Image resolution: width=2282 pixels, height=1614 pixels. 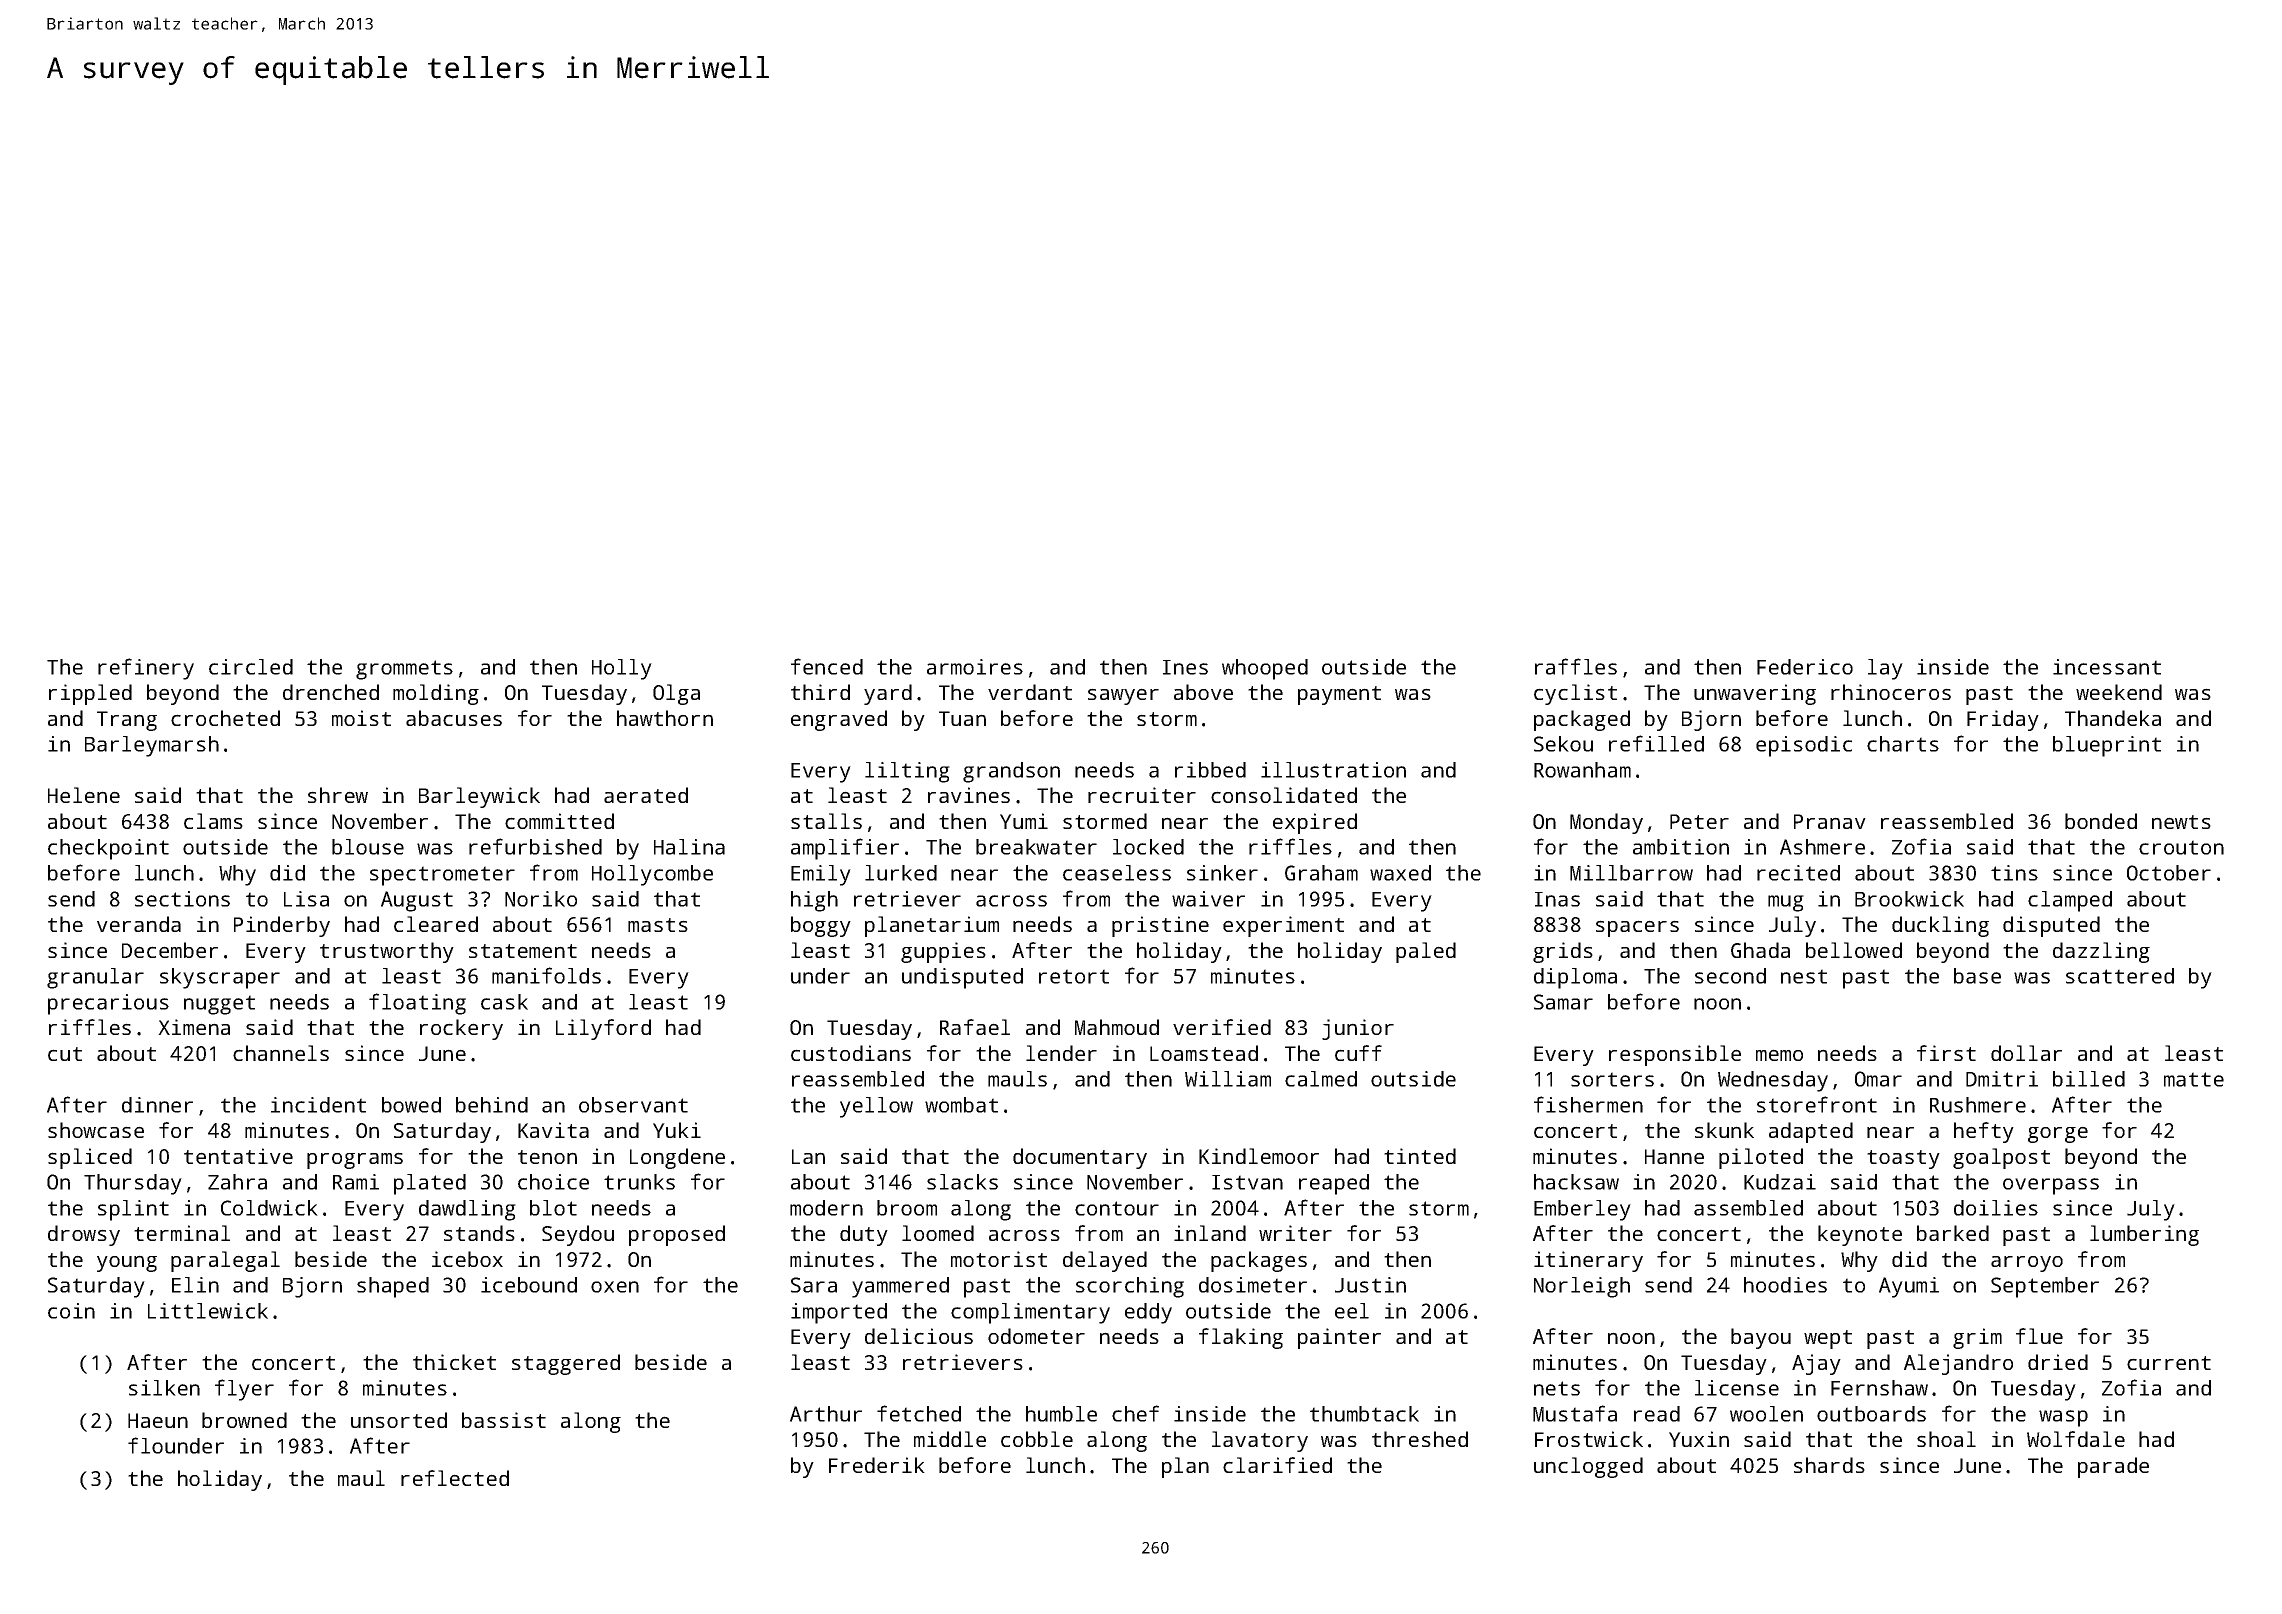 What do you see at coordinates (1265, 669) in the page?
I see `whooped` at bounding box center [1265, 669].
